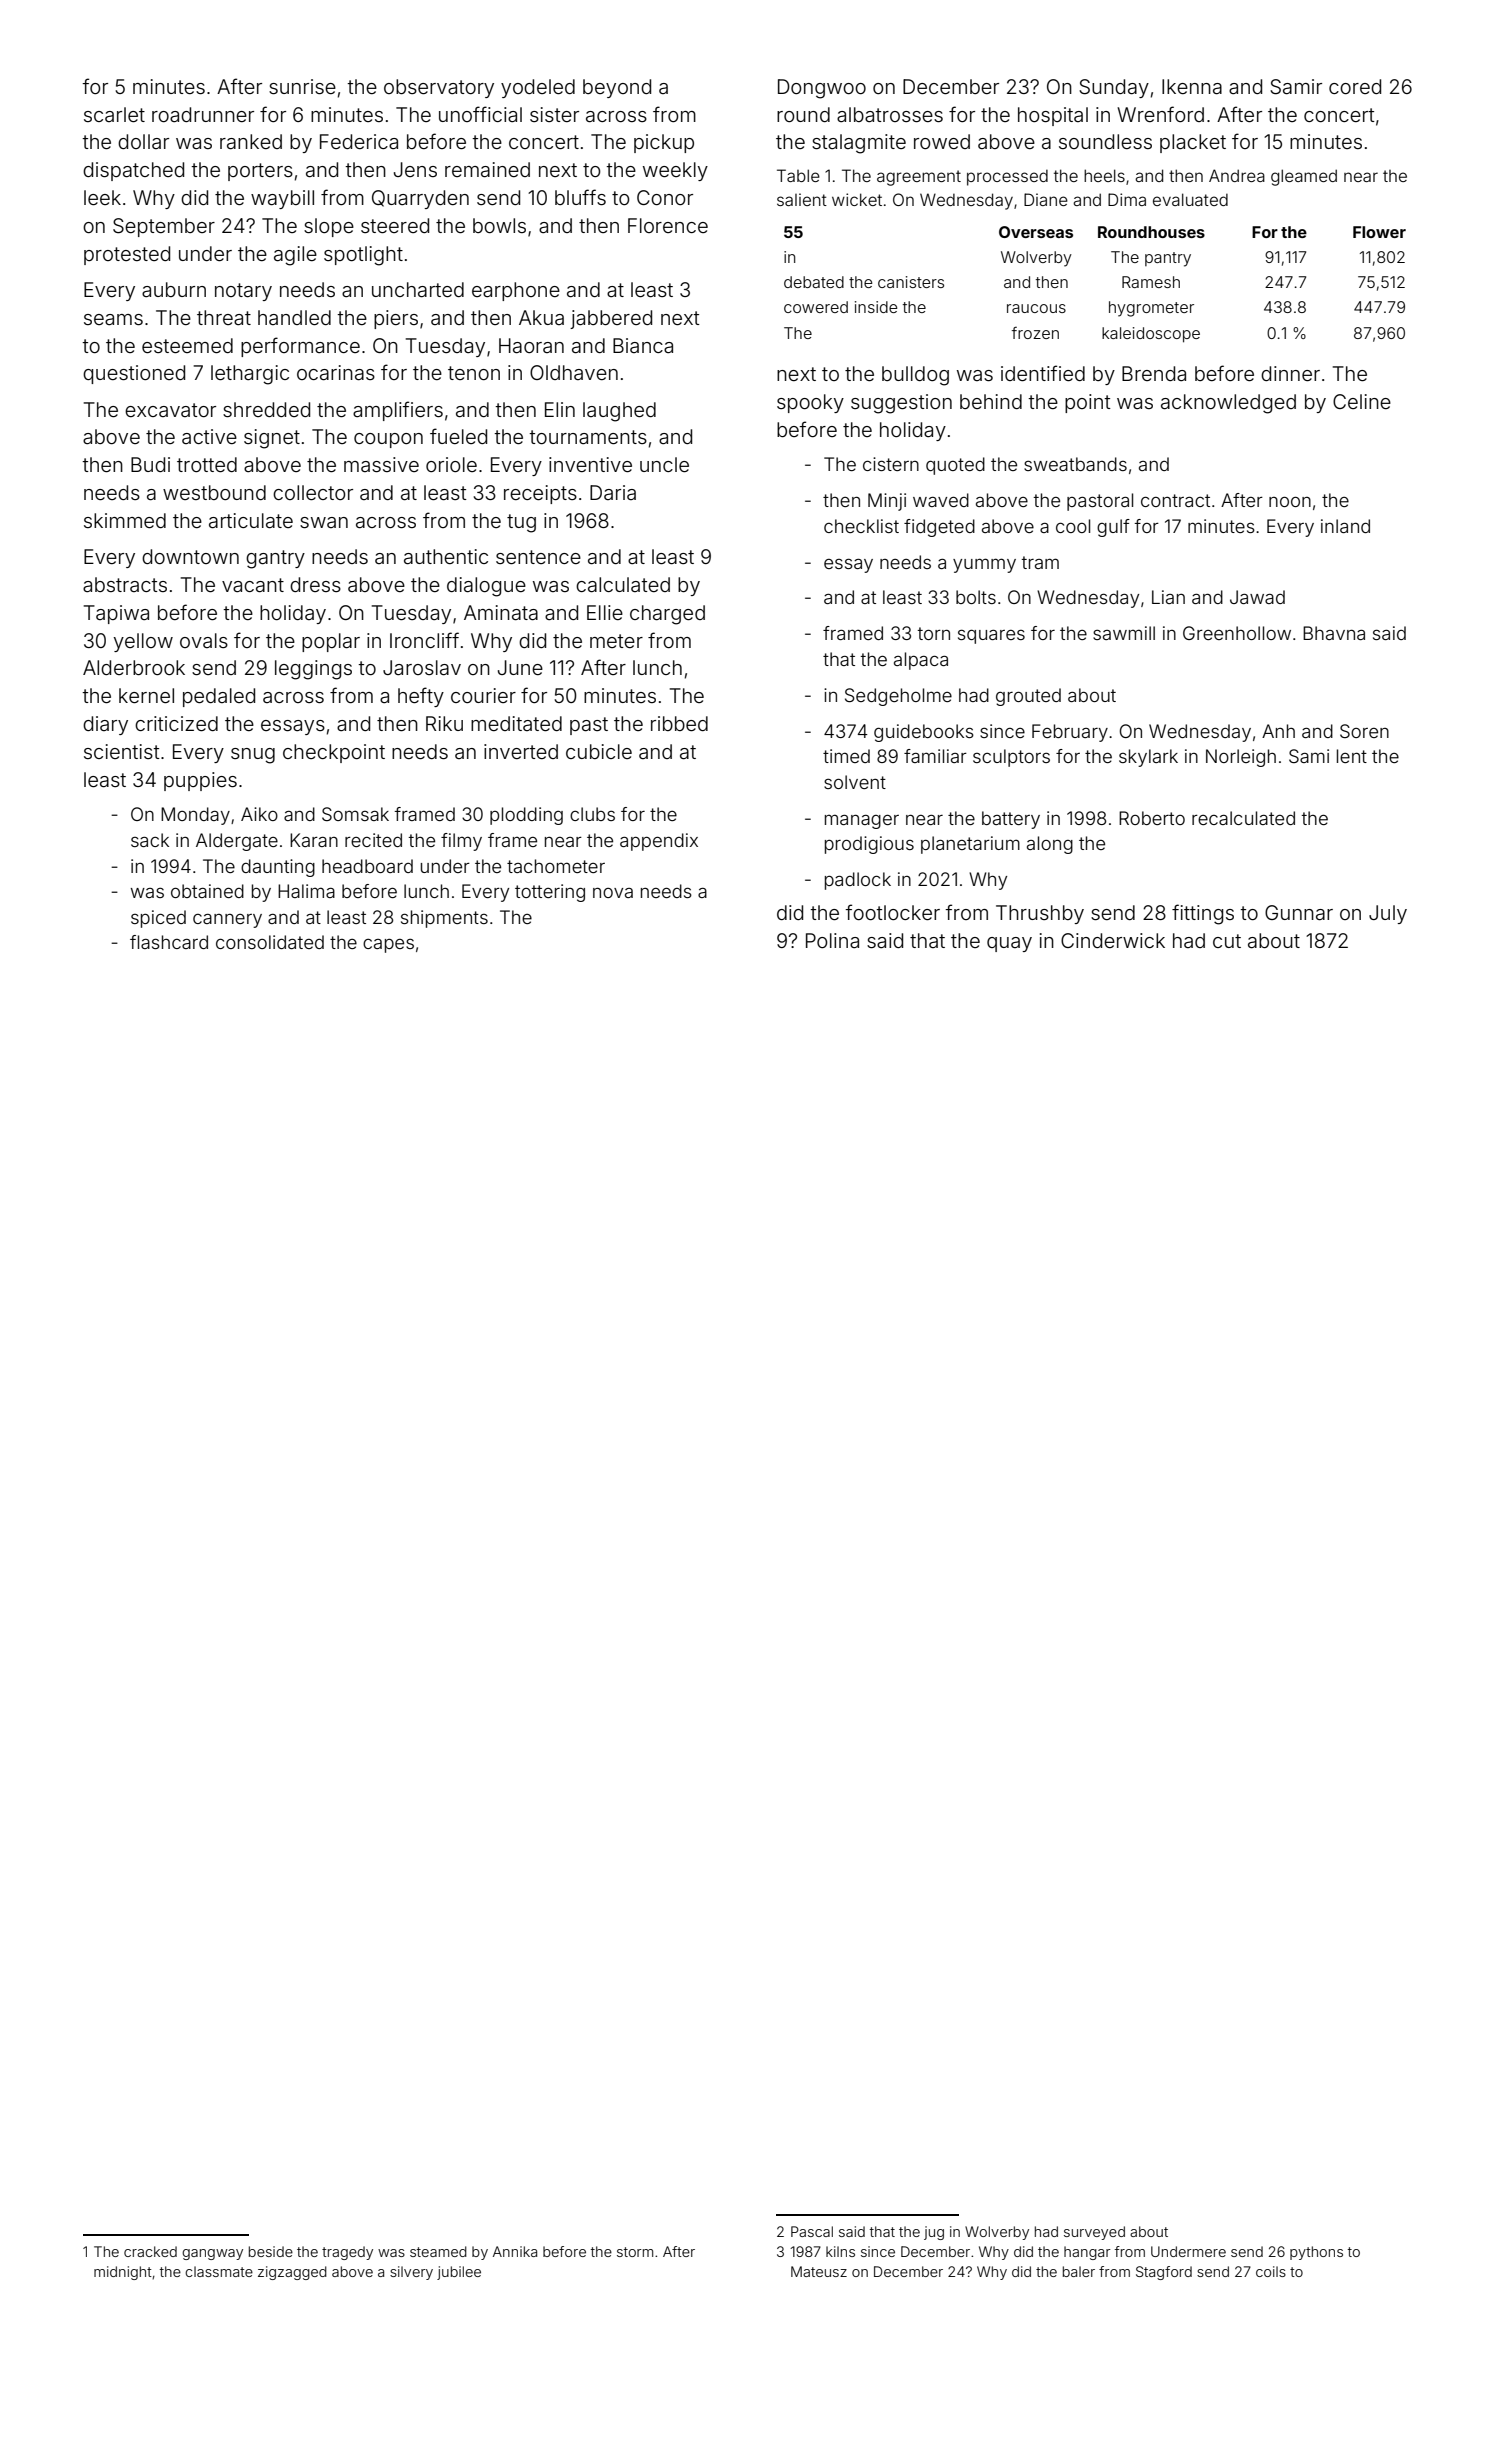  I want to click on Norleigh, so click(1241, 758).
